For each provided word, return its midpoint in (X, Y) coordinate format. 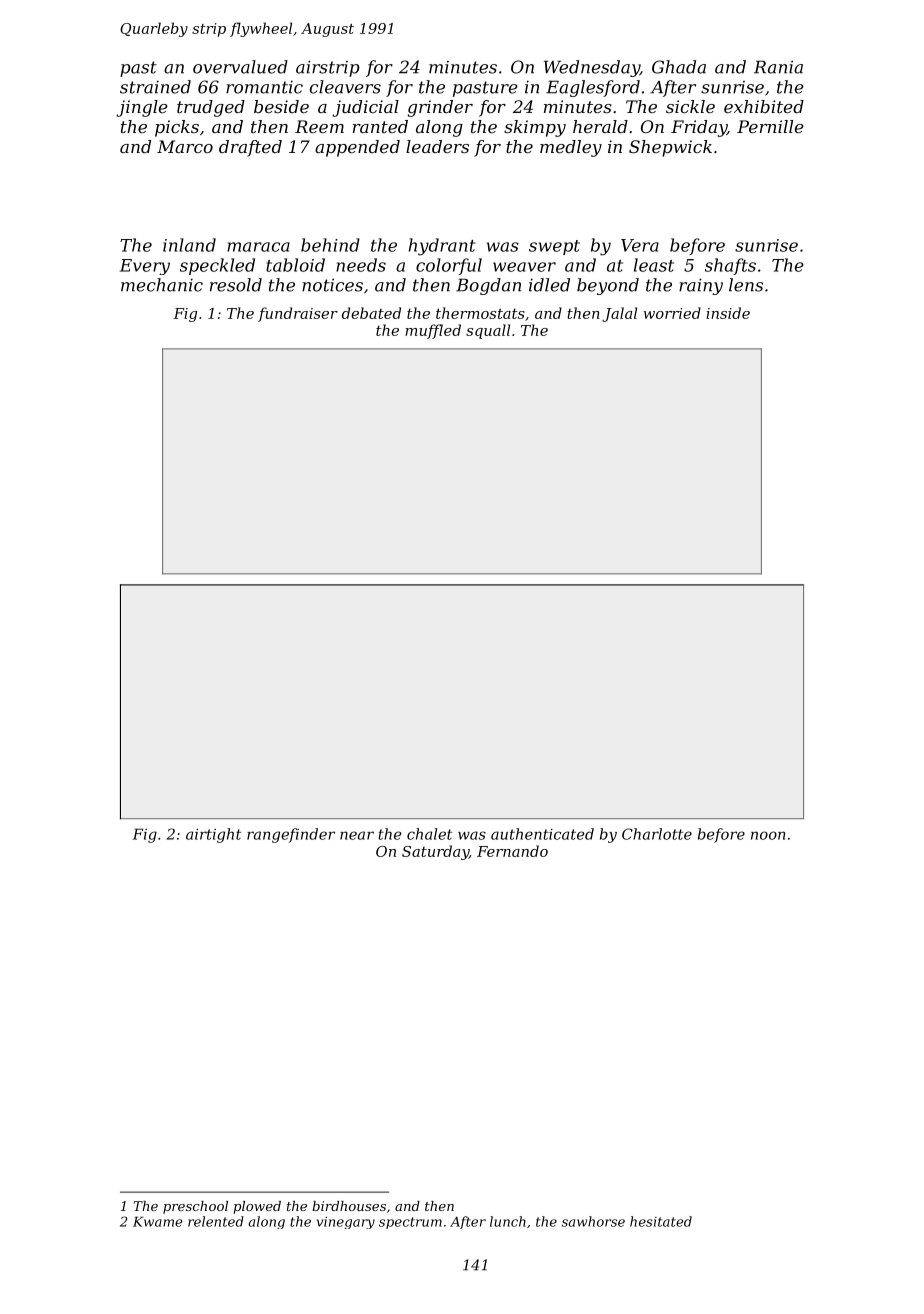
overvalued (240, 67)
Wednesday (592, 68)
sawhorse (593, 1221)
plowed (257, 1207)
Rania (778, 67)
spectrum (410, 1223)
